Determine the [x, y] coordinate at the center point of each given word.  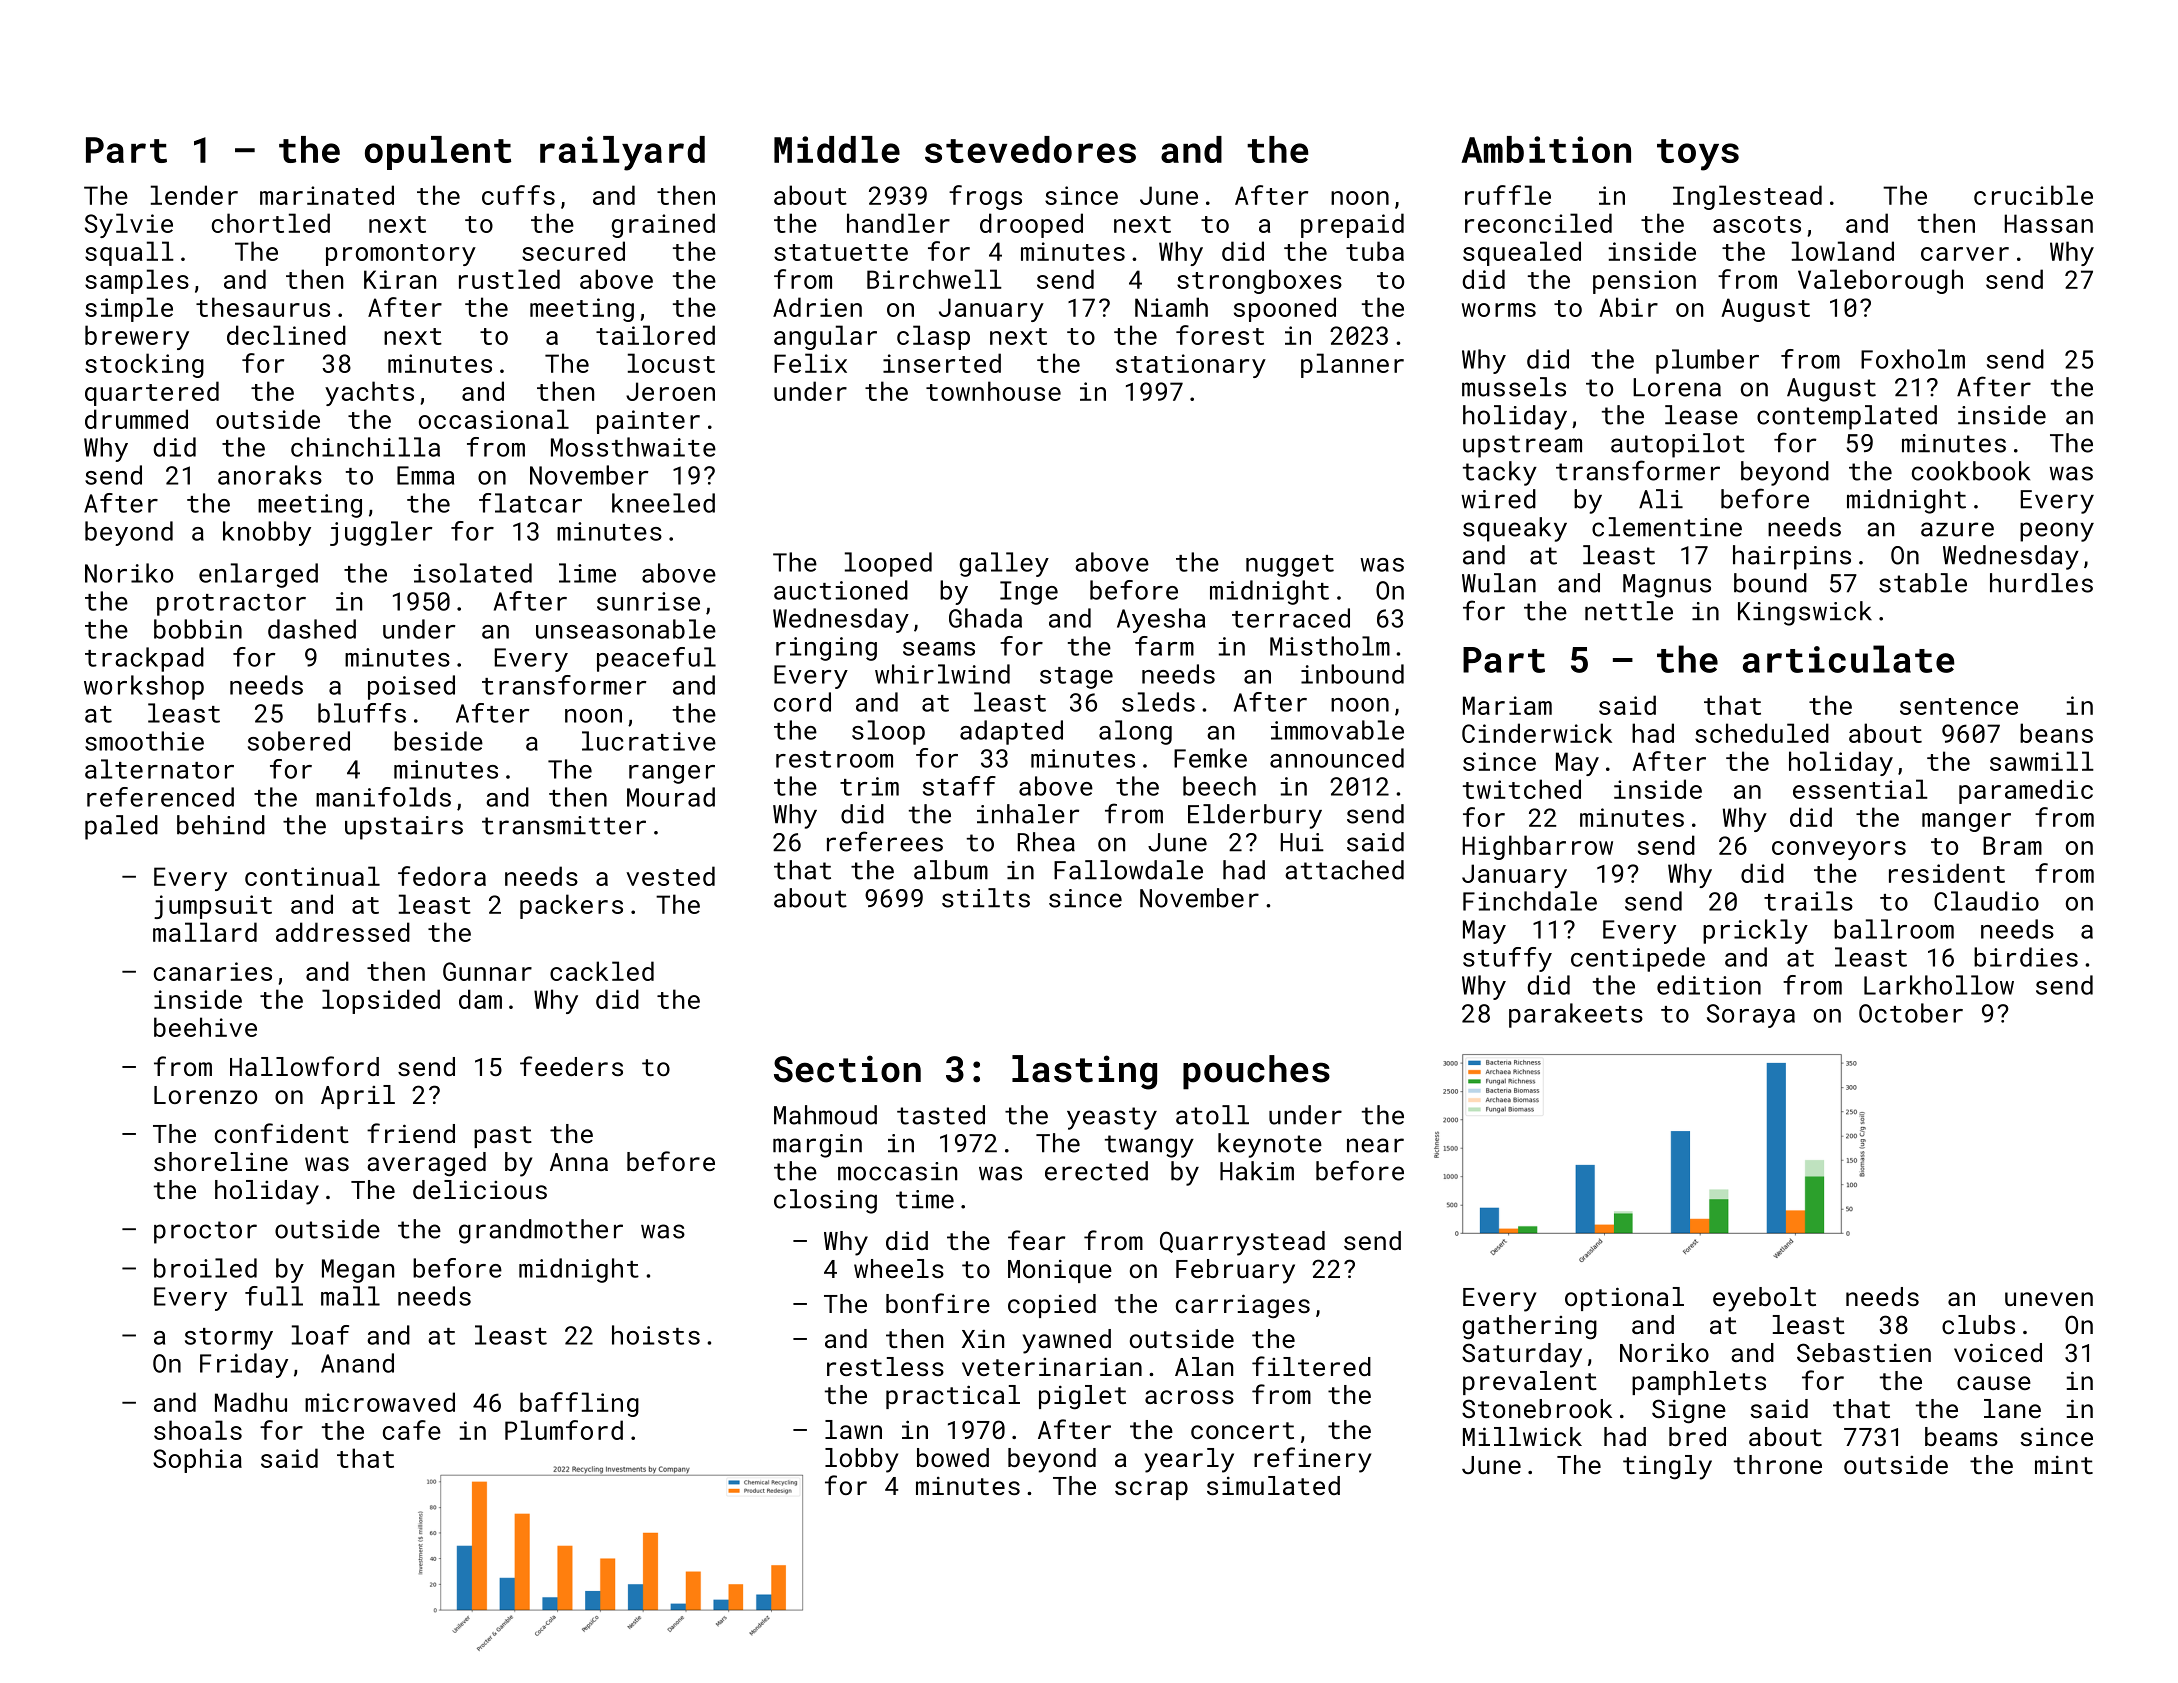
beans [2056, 733]
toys [1698, 155]
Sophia [197, 1460]
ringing [826, 649]
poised [411, 687]
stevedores [1030, 149]
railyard [622, 153]
